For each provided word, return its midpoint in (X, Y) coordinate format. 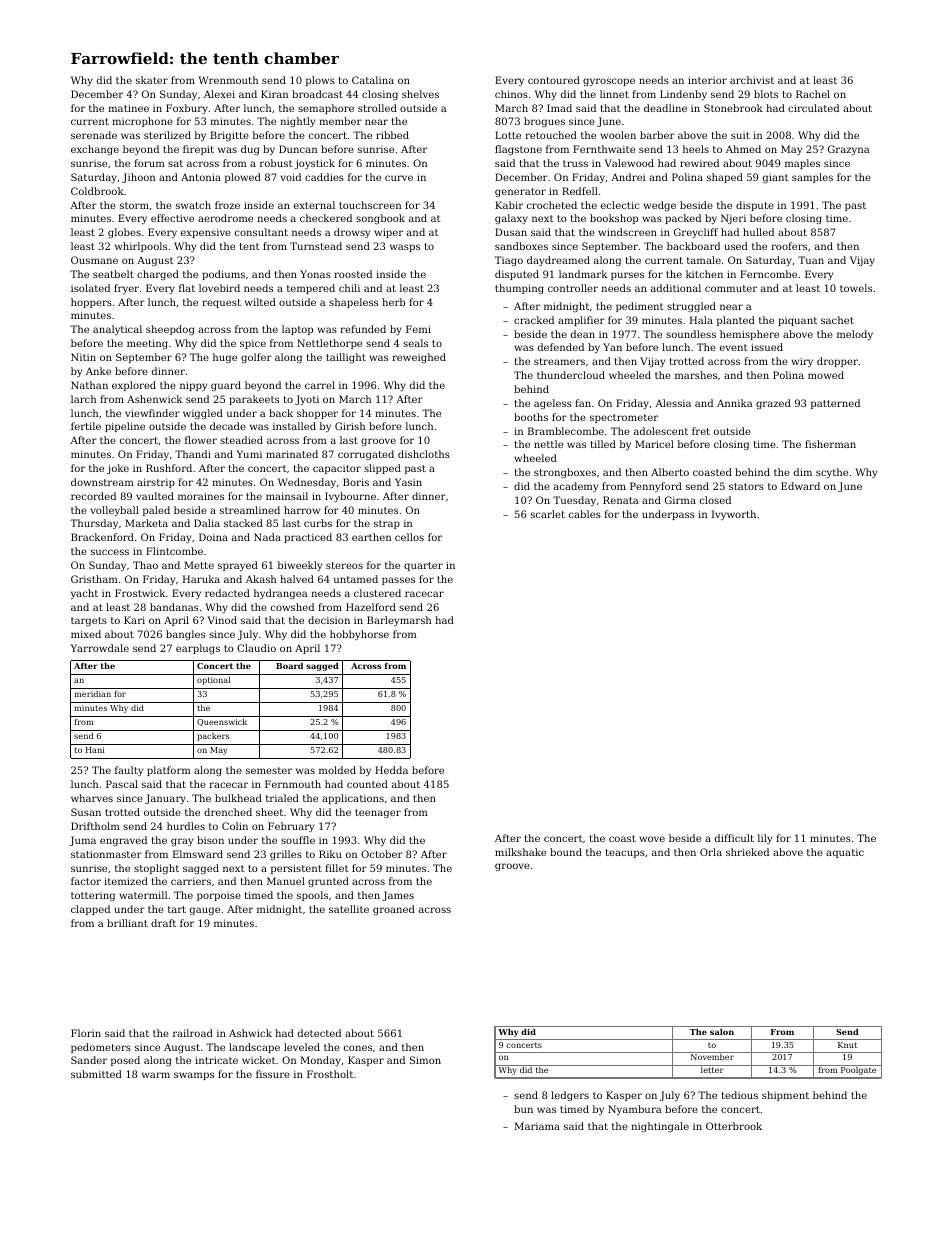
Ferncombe (768, 274)
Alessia (673, 403)
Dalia (207, 523)
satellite (349, 909)
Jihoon (138, 178)
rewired (699, 163)
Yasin (408, 482)
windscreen (627, 232)
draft (163, 923)
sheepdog (170, 330)
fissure (273, 1074)
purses (627, 276)
